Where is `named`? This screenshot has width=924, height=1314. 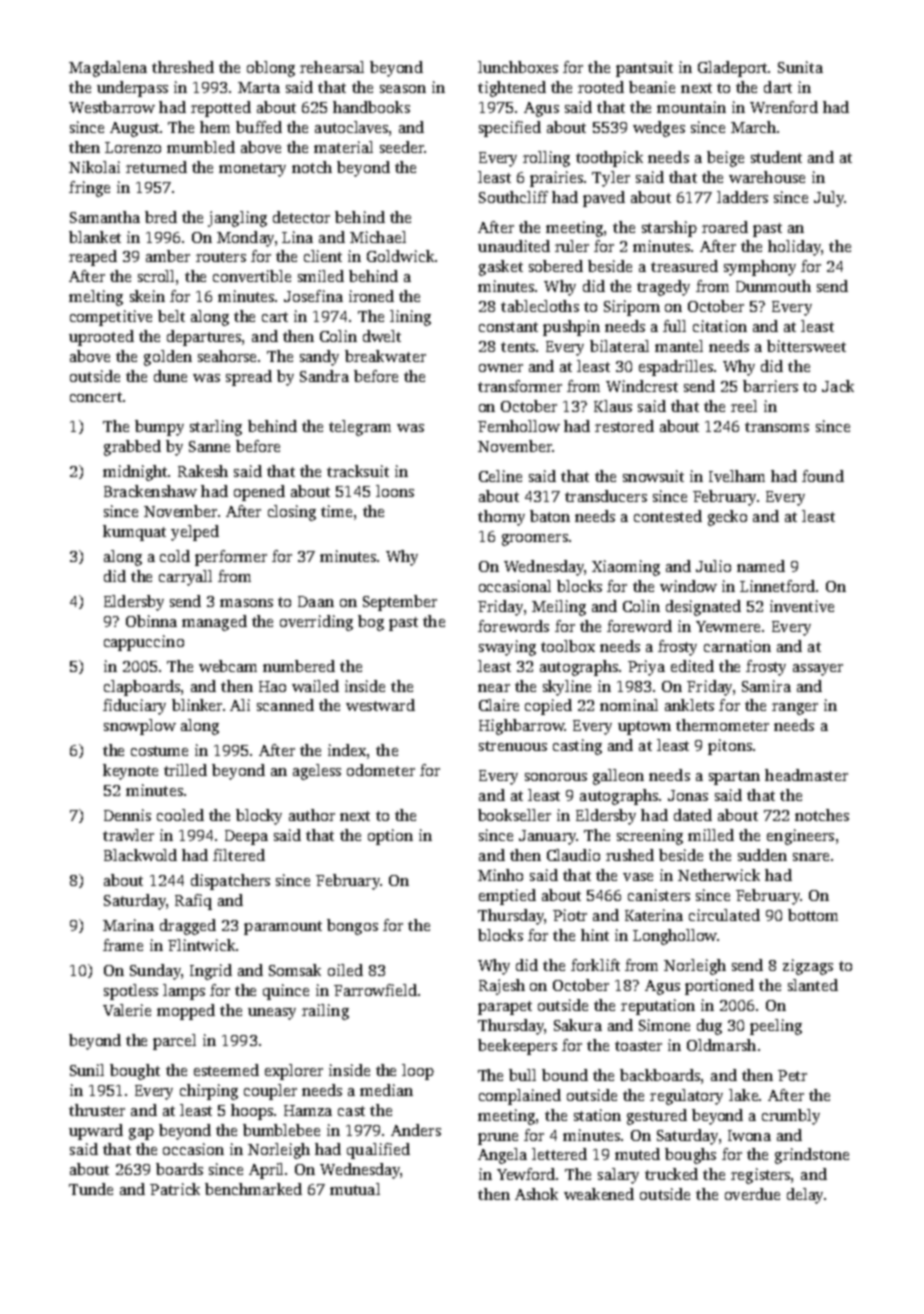
named is located at coordinates (761, 566).
